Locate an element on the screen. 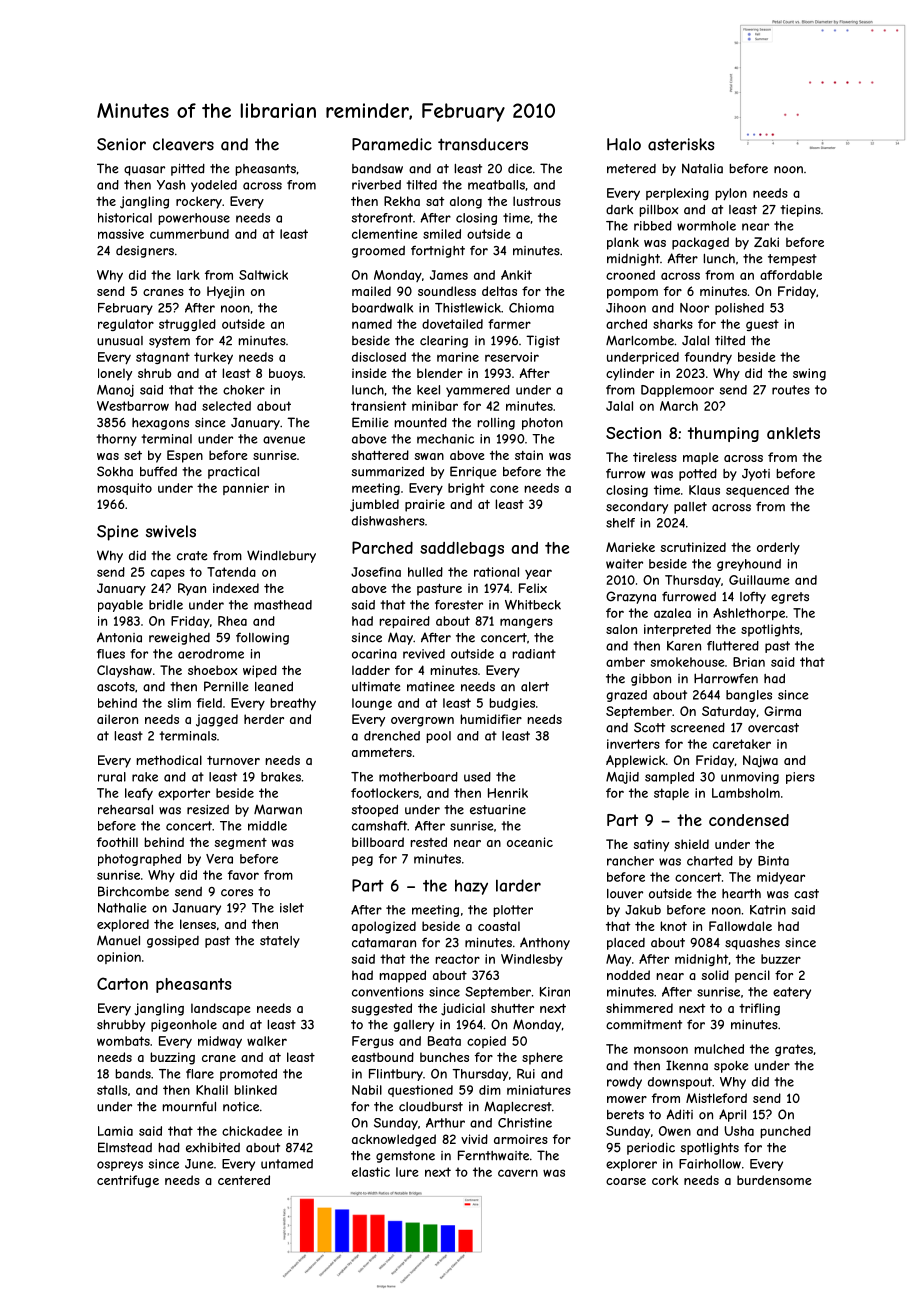  jagged is located at coordinates (217, 720).
